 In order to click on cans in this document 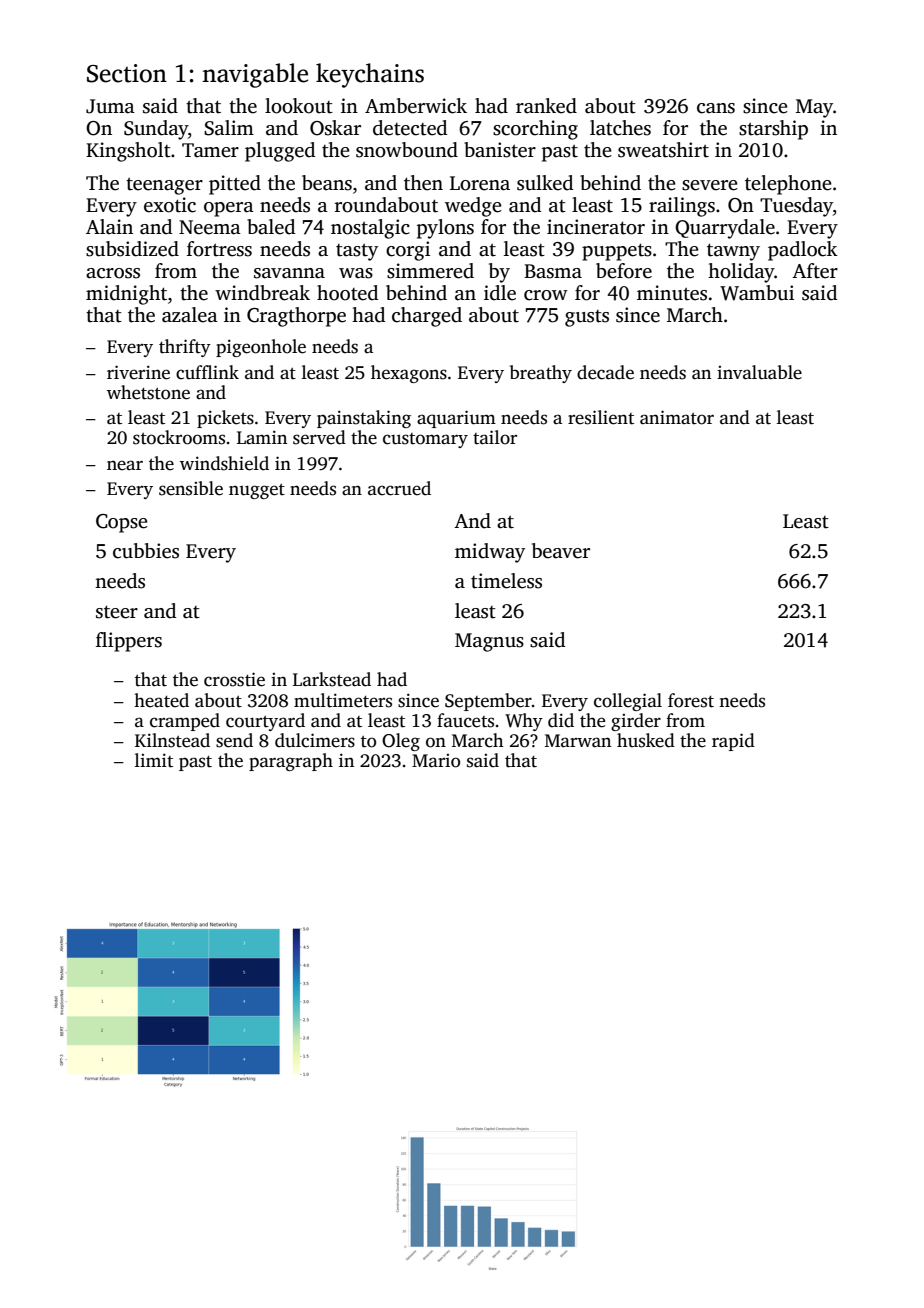, I will do `click(716, 108)`.
